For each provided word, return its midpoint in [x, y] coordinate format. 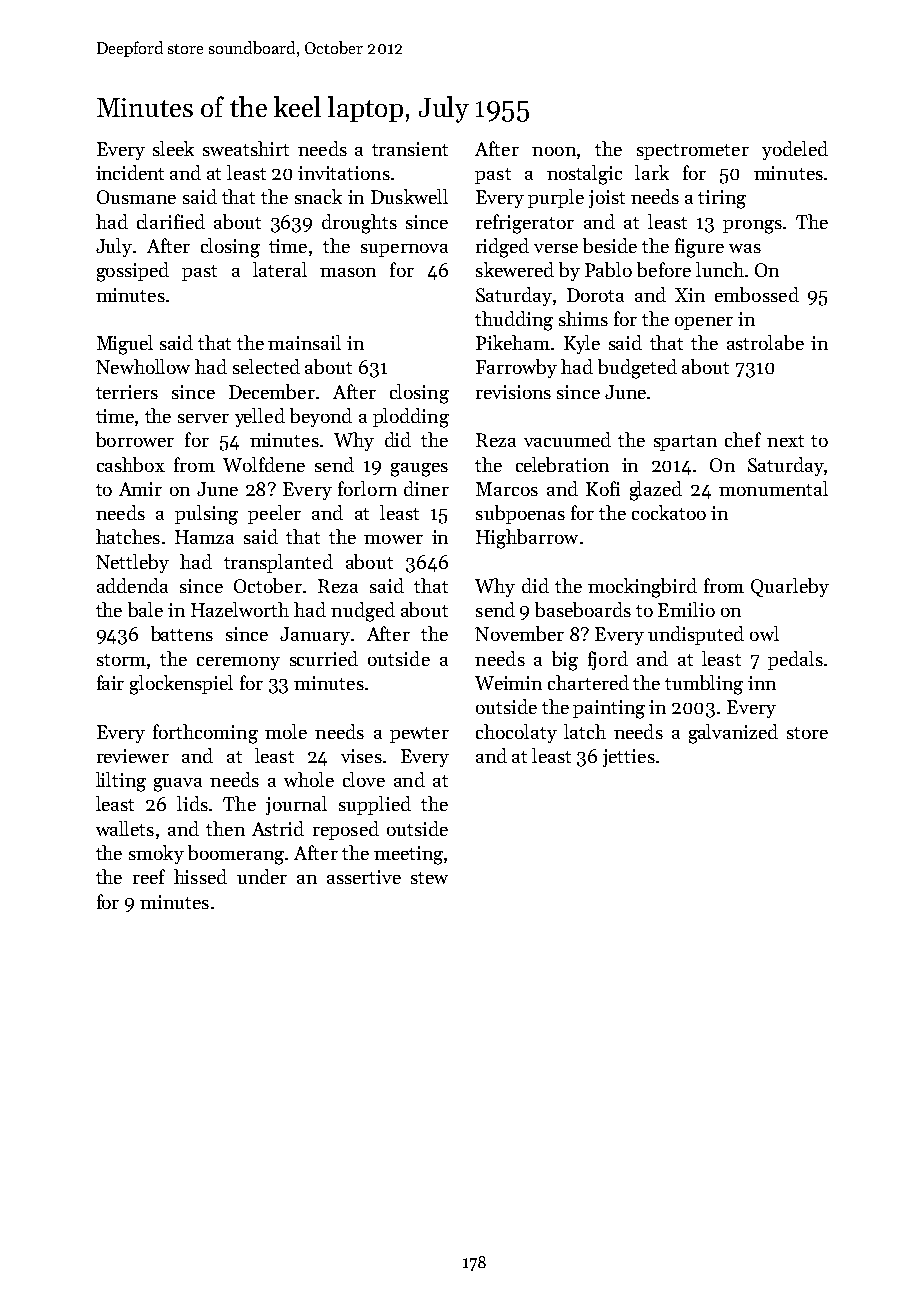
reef [149, 876]
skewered [515, 269]
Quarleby [790, 587]
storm [121, 660]
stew [429, 878]
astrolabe [765, 342]
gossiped [133, 272]
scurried [324, 658]
